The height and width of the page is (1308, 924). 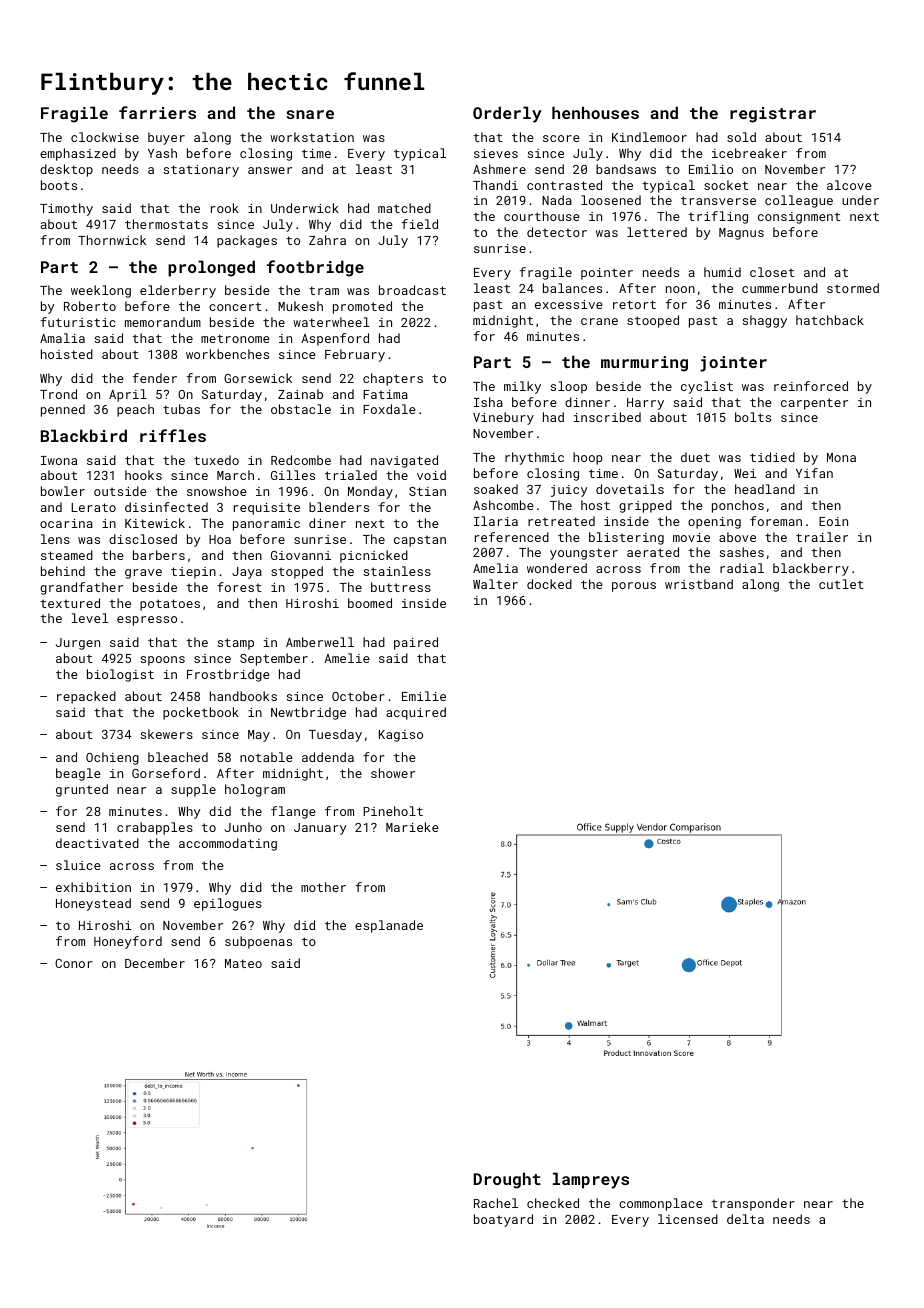 What do you see at coordinates (799, 218) in the page?
I see `consignment` at bounding box center [799, 218].
